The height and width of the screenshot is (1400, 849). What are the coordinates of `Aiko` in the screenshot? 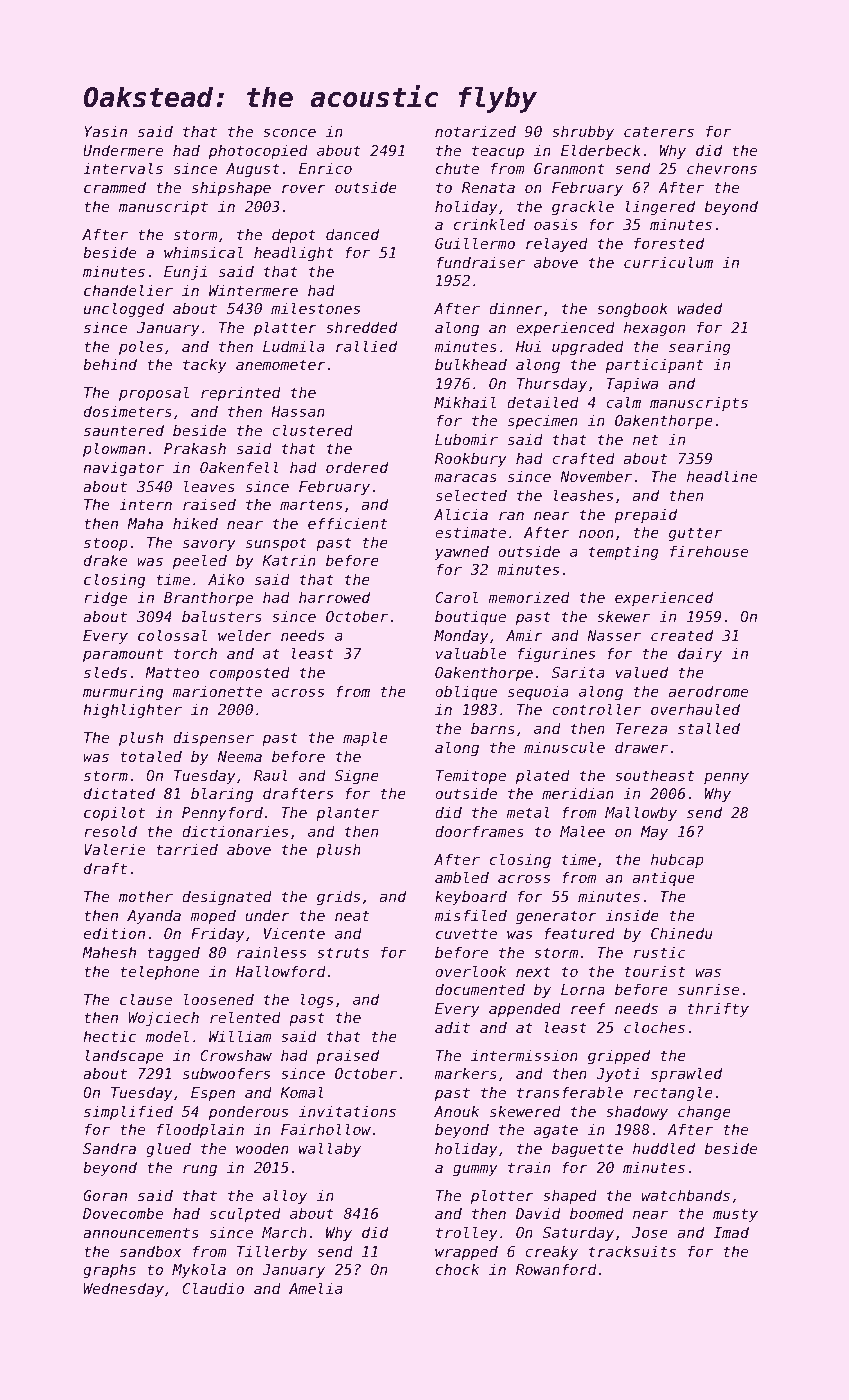 It's located at (226, 579).
